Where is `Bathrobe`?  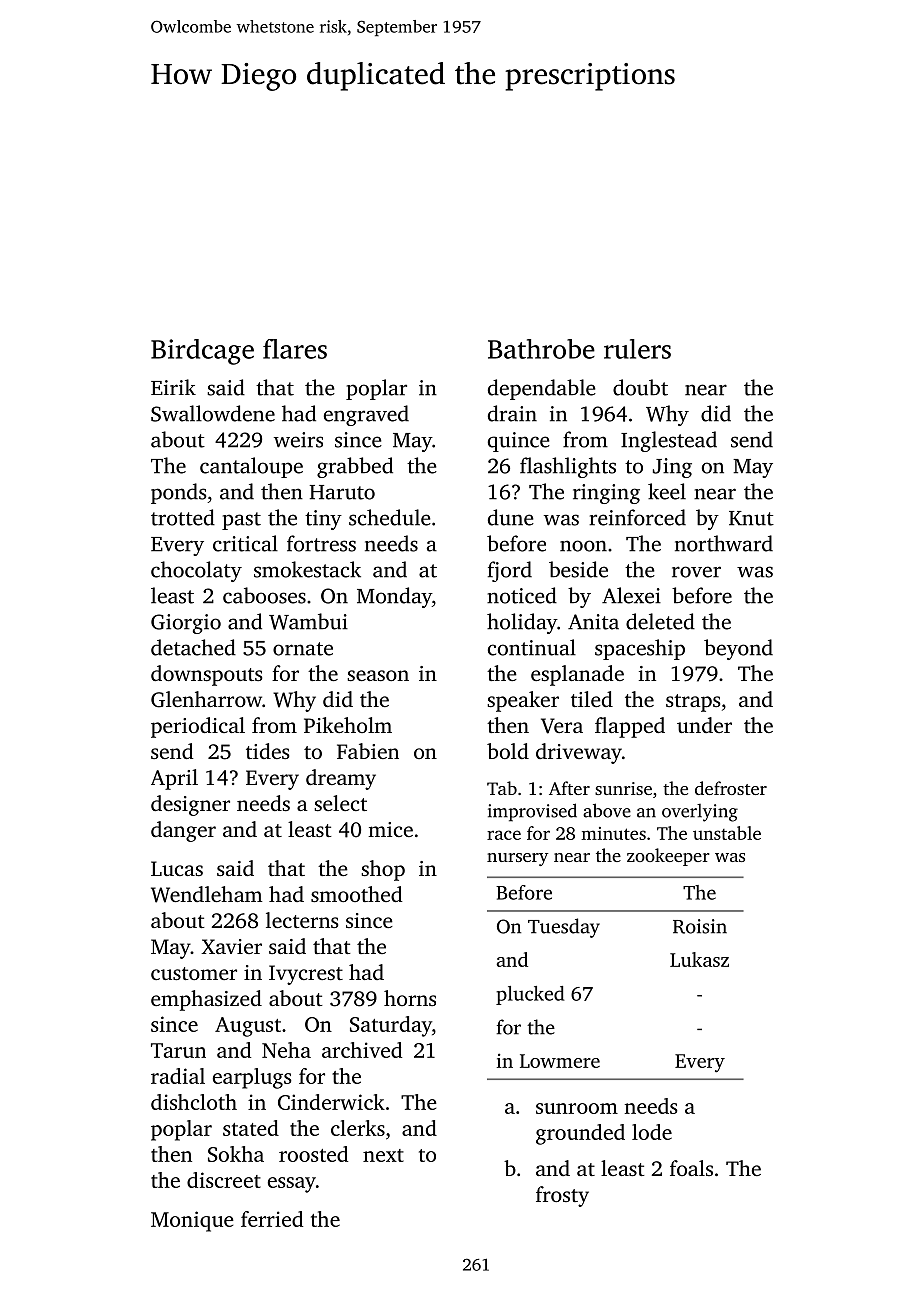 Bathrobe is located at coordinates (541, 349).
